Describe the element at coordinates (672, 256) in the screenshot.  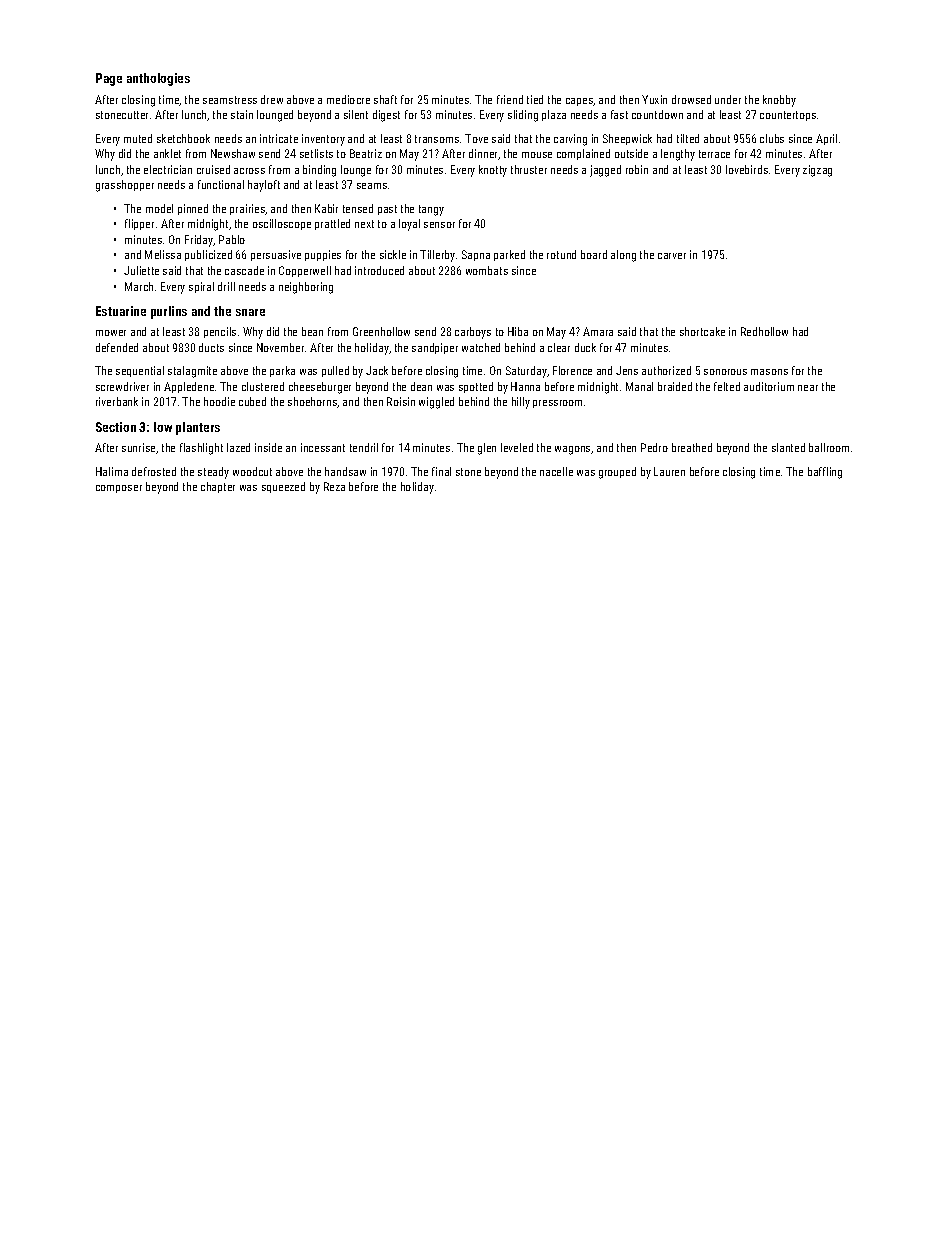
I see `carver` at that location.
